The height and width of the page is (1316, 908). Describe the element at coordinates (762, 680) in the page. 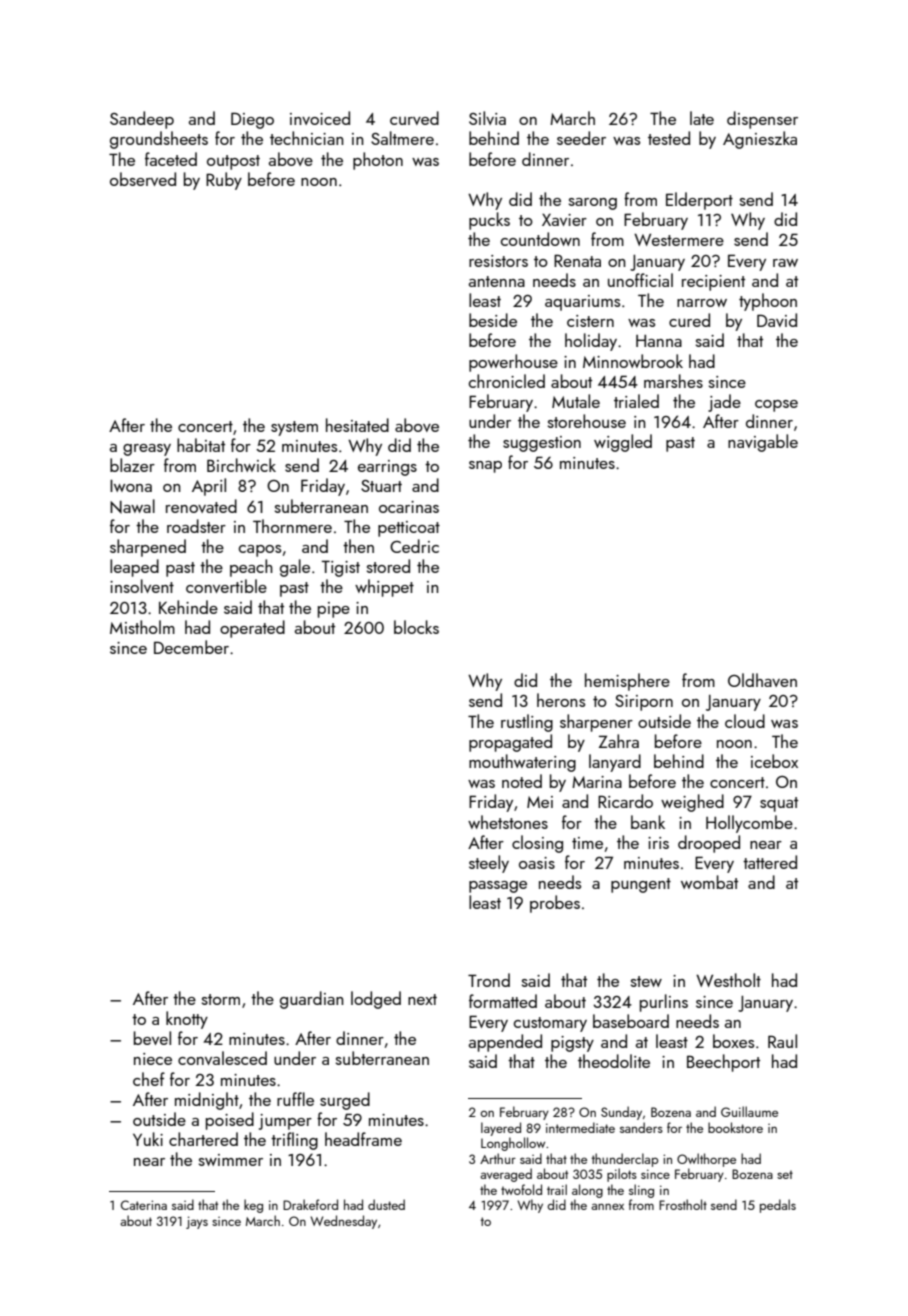

I see `Oldhaven` at that location.
